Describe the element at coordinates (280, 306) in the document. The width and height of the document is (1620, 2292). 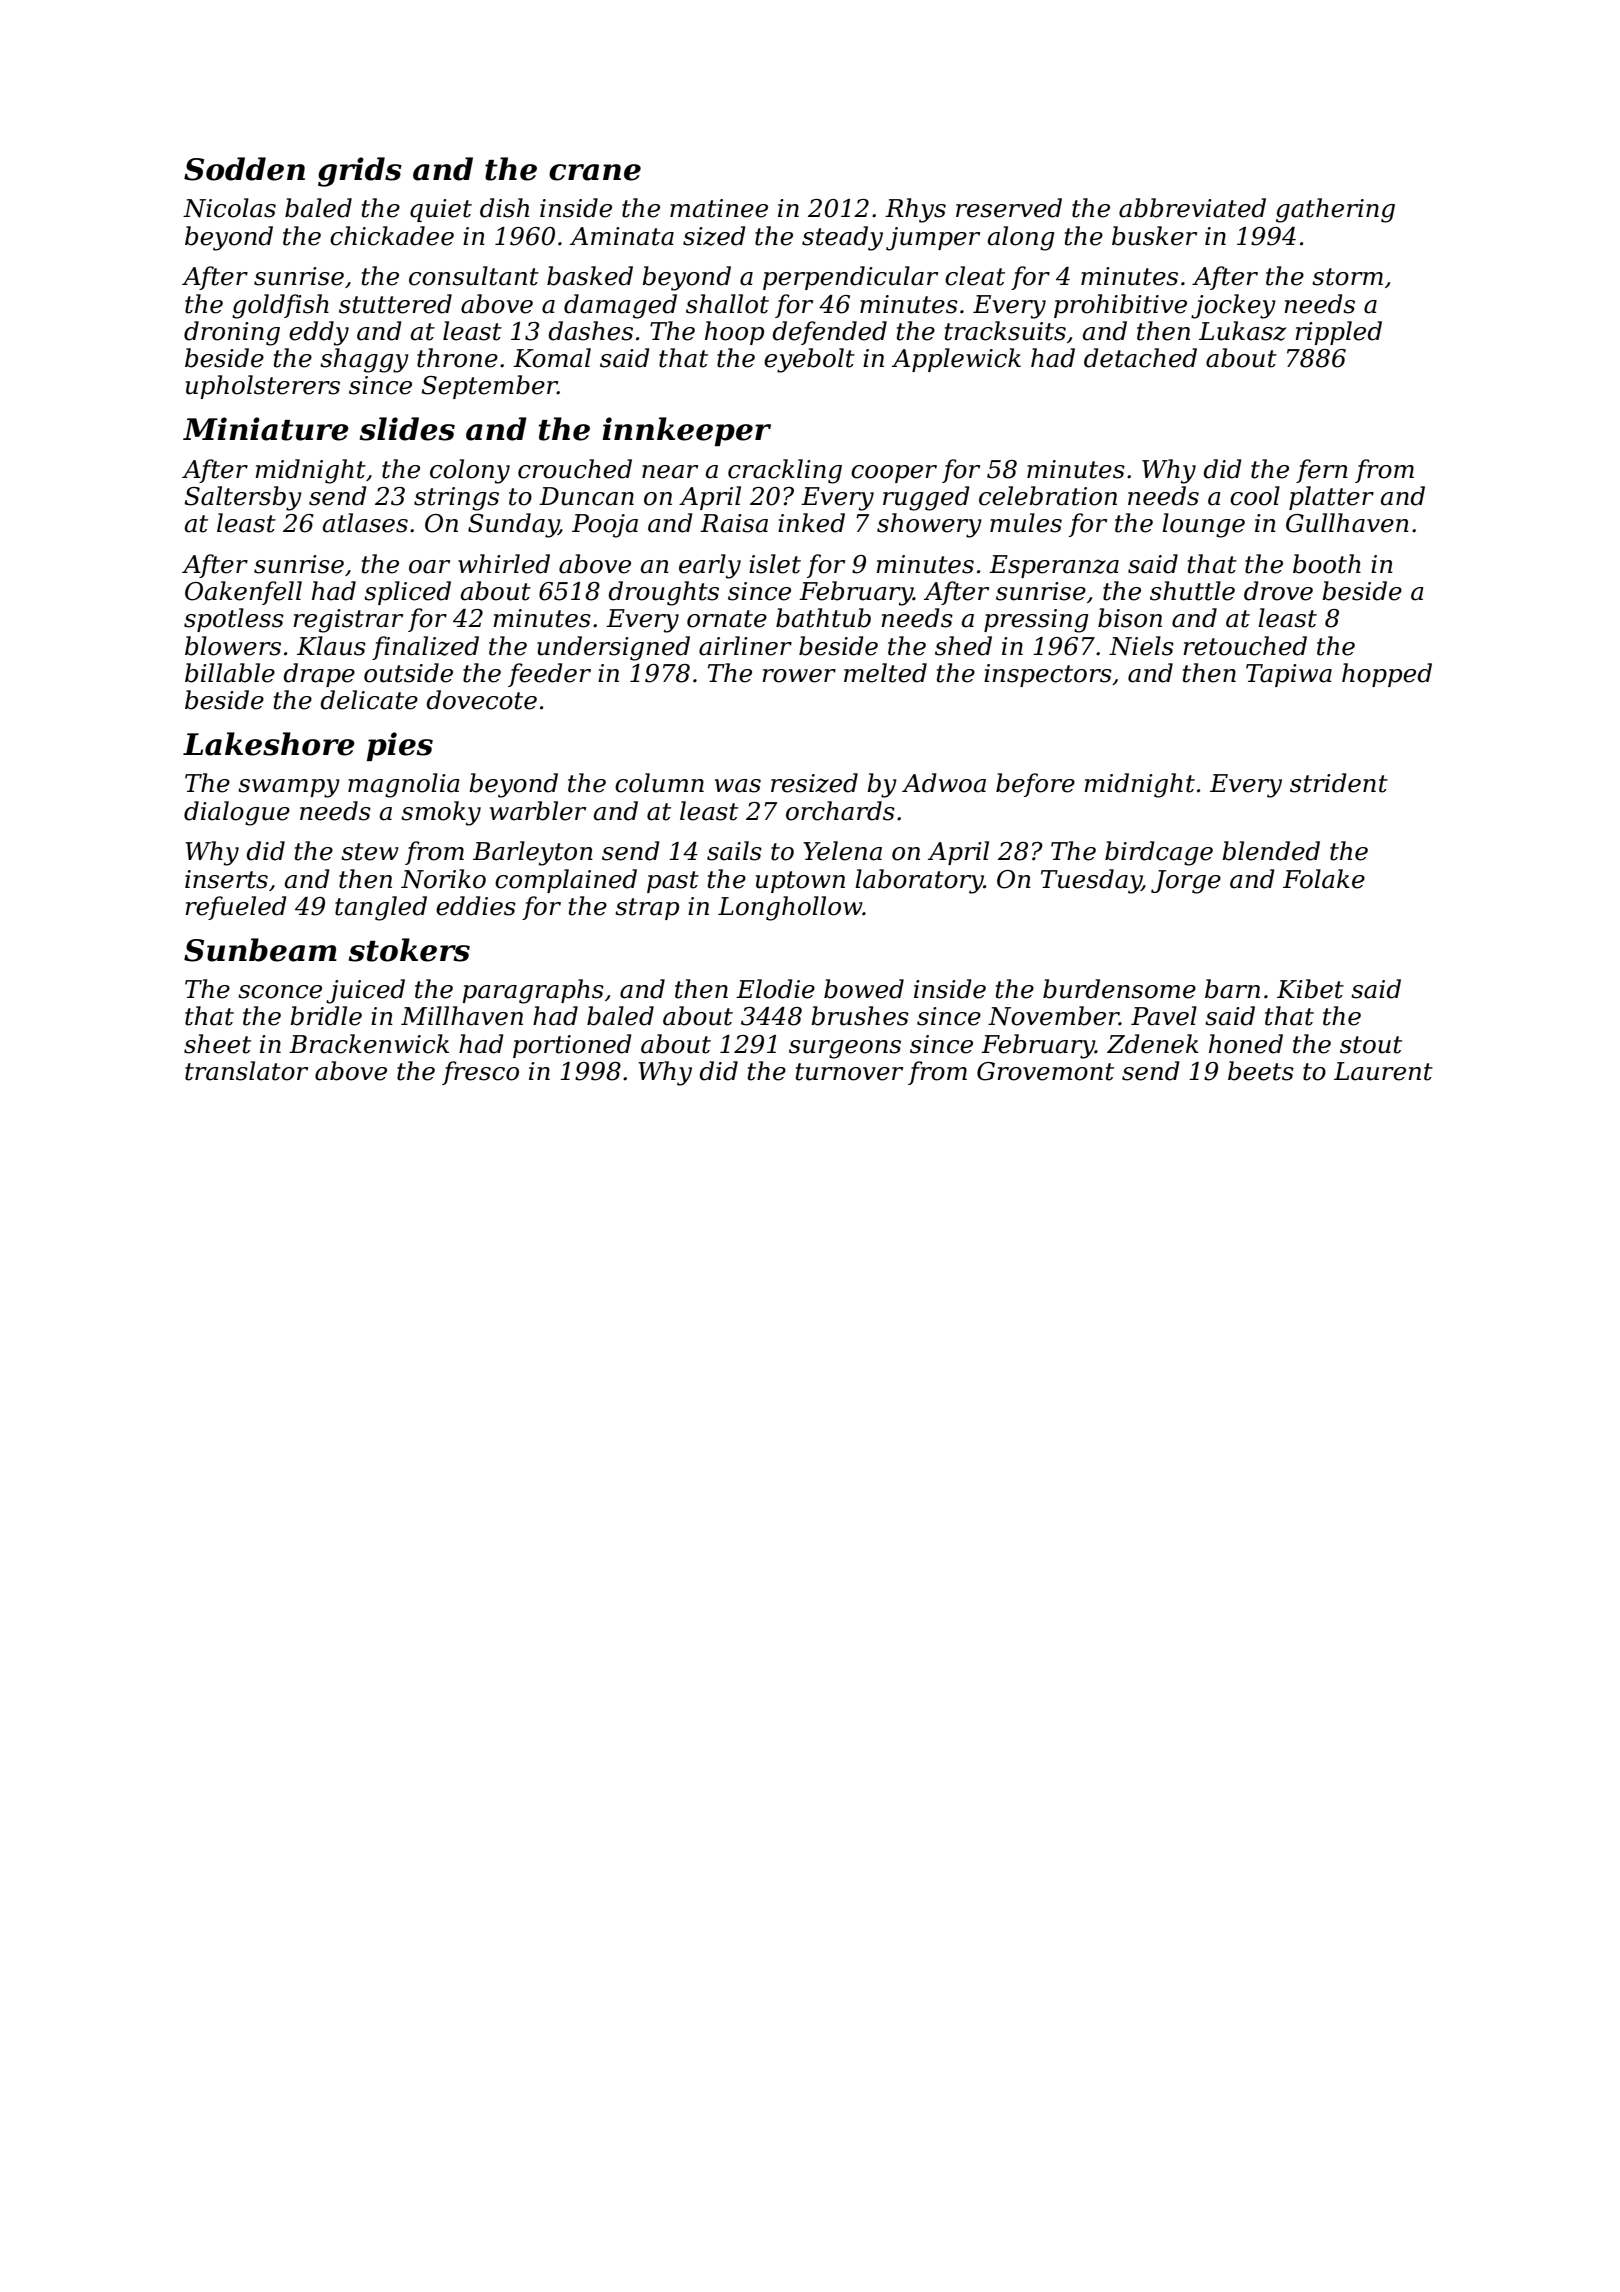
I see `goldfish` at that location.
